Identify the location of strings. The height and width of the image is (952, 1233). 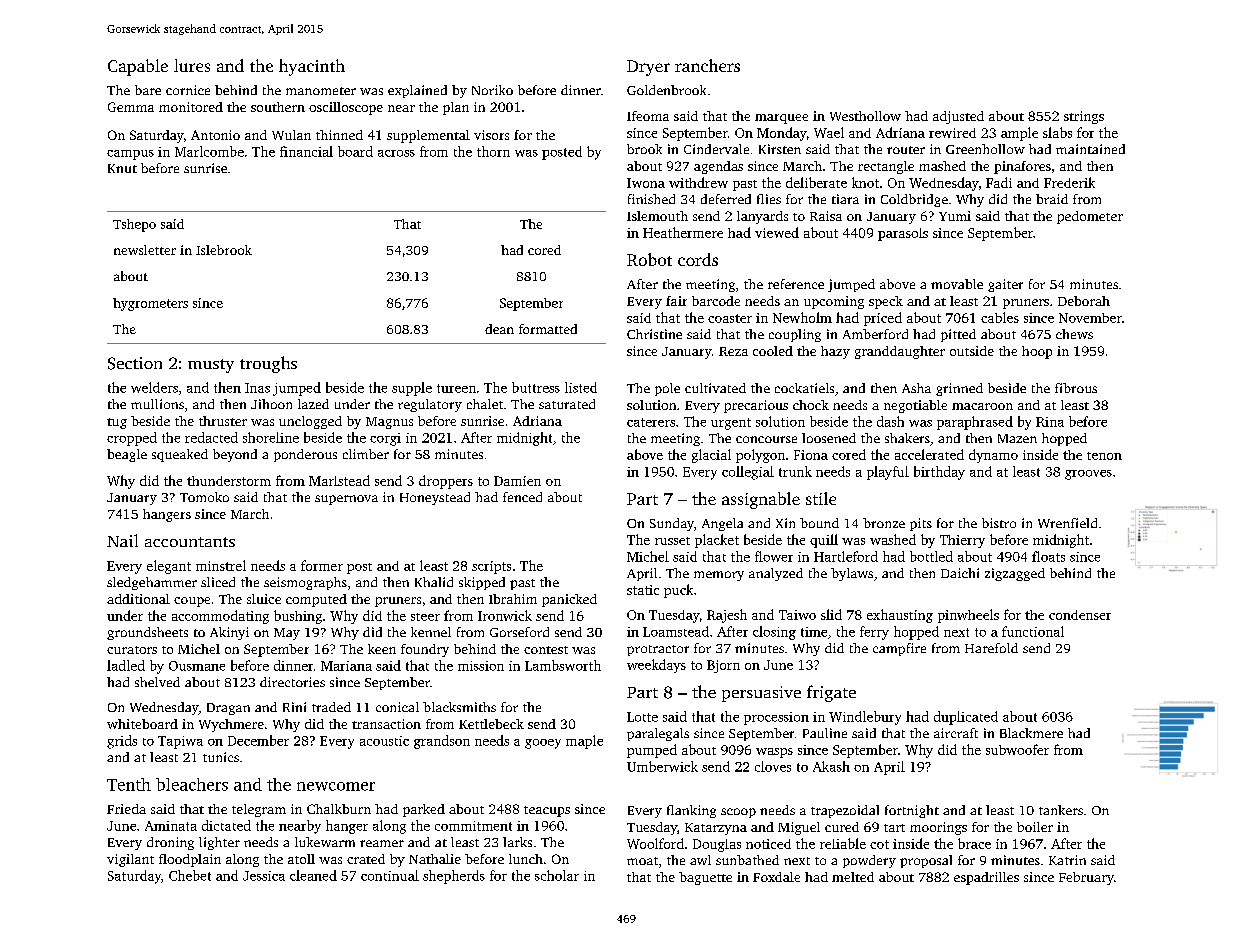
(1084, 117).
